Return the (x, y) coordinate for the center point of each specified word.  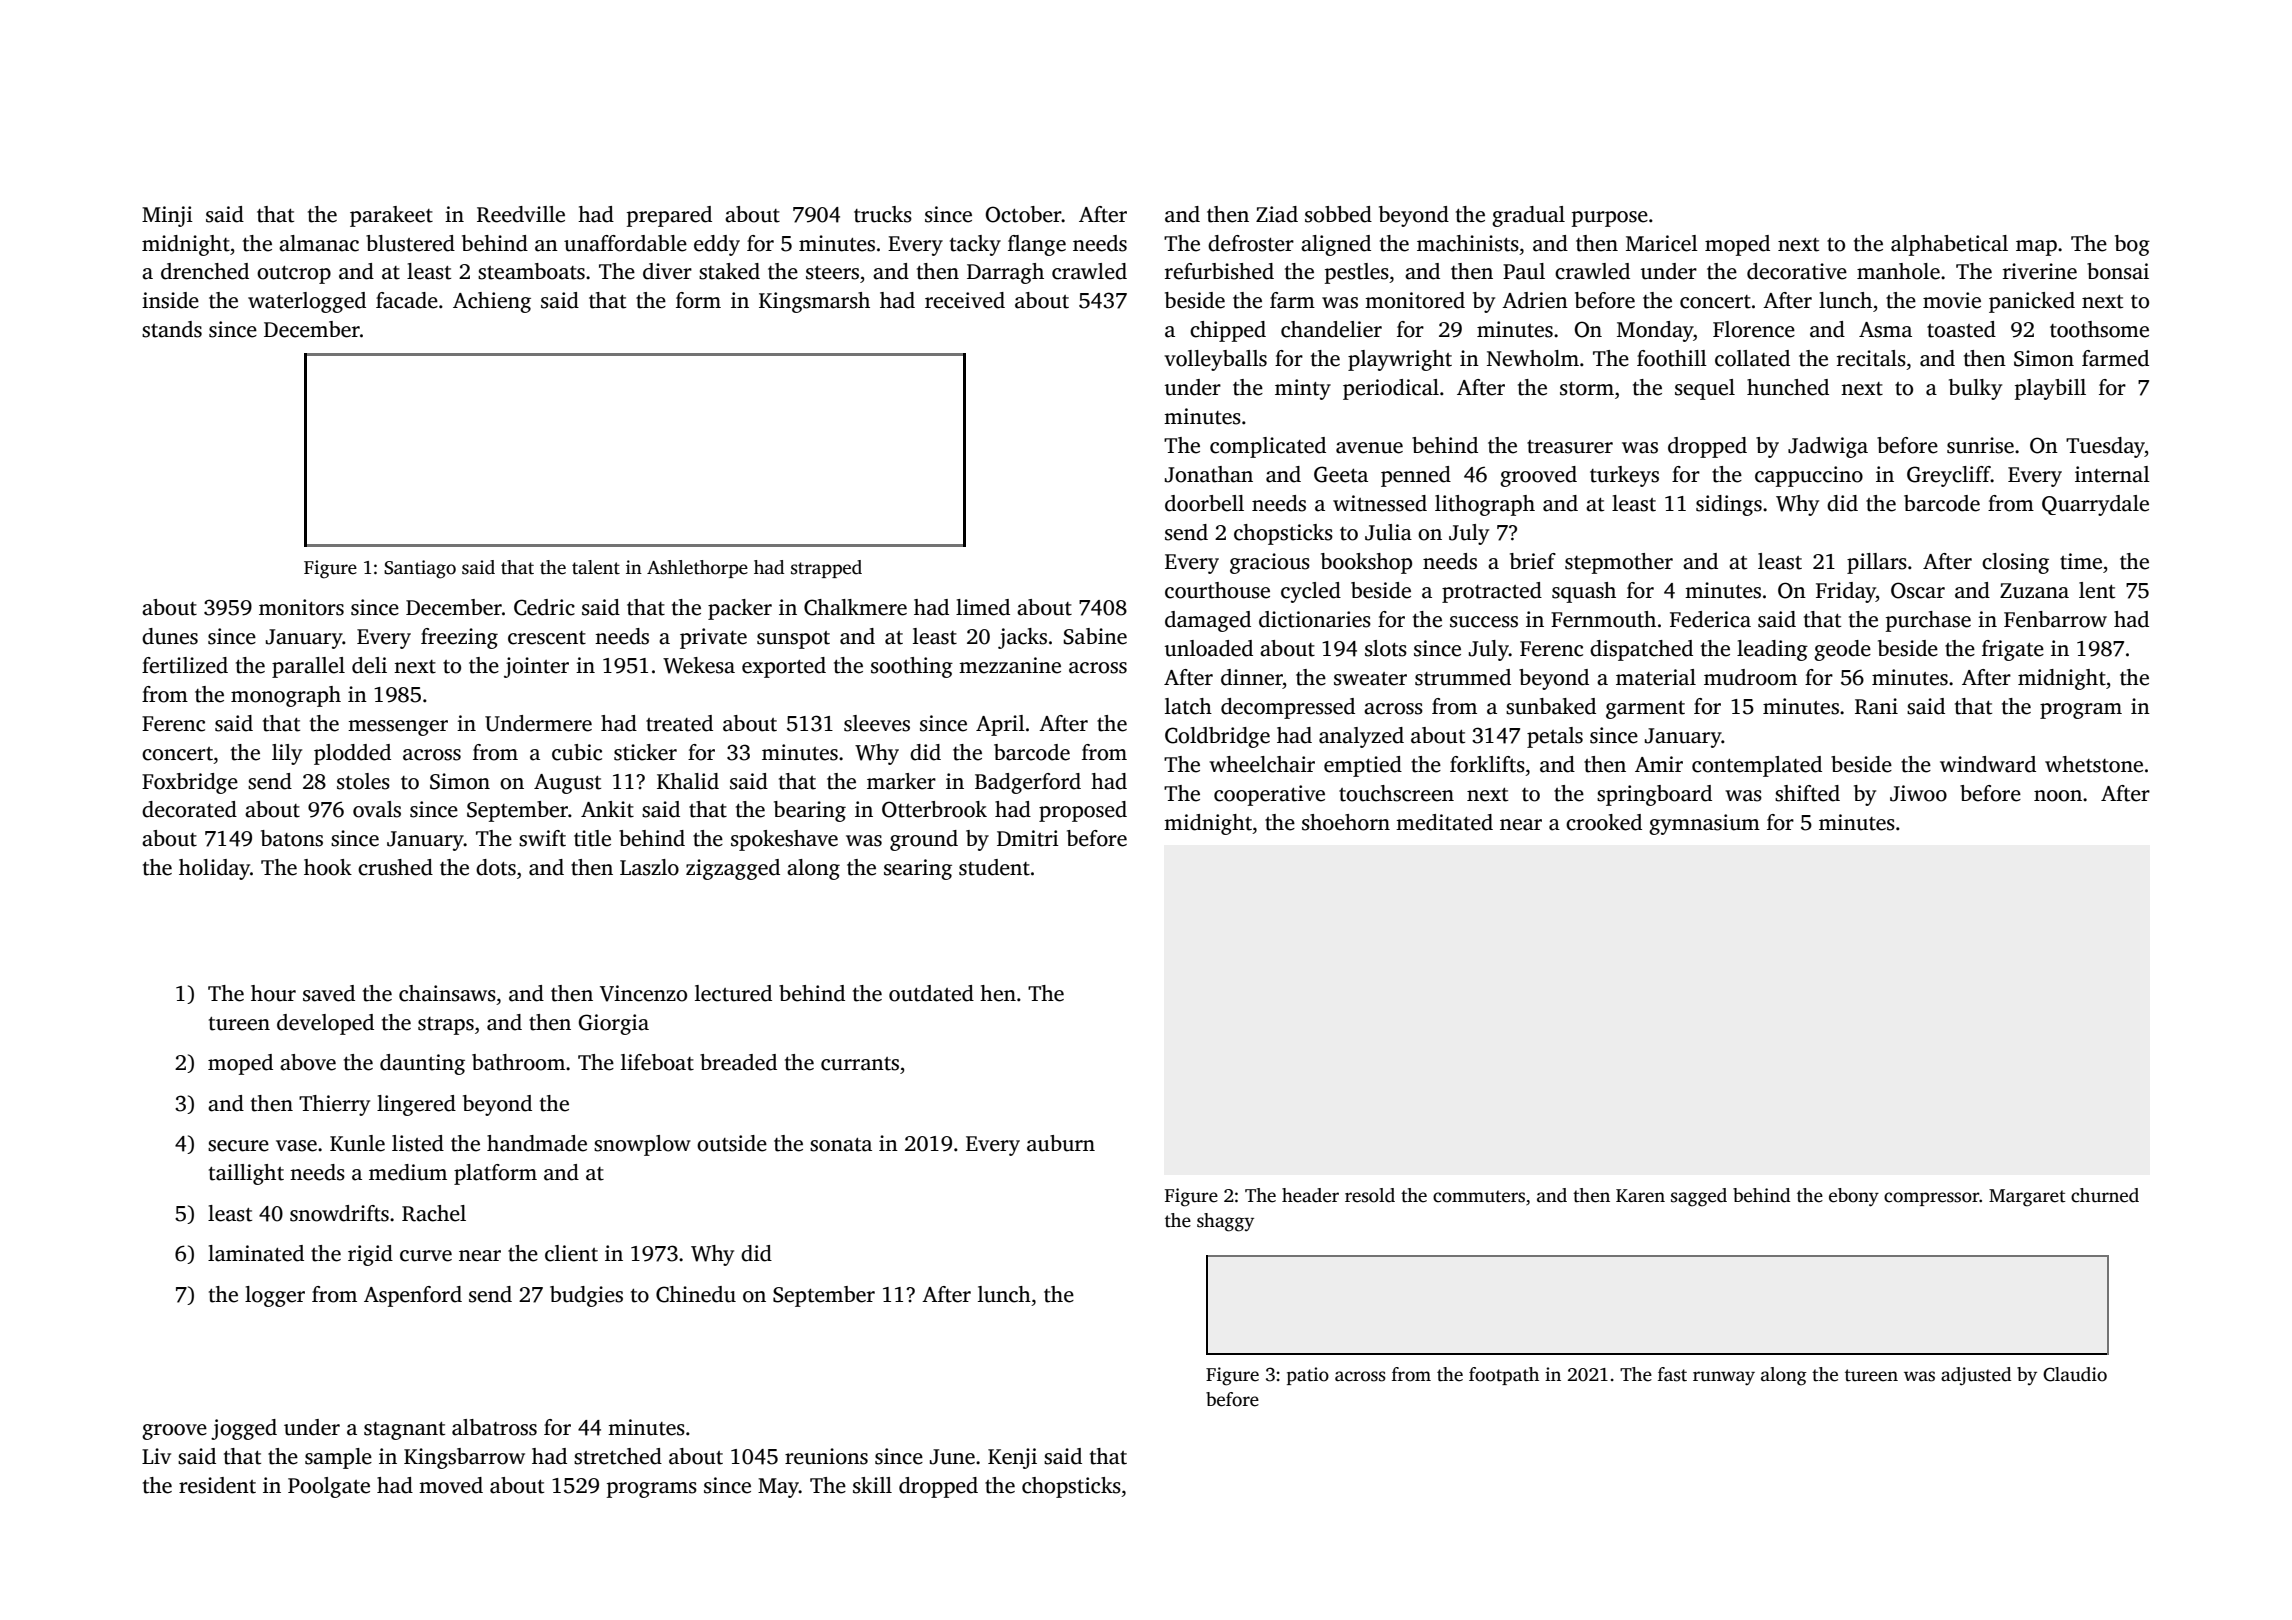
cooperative (1269, 795)
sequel (1705, 389)
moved (451, 1485)
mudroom (1750, 677)
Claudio (2075, 1374)
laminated (256, 1253)
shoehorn (1346, 822)
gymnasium (1704, 824)
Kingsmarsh (814, 302)
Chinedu (696, 1294)
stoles (363, 781)
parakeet (391, 216)
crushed (395, 867)
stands (172, 329)
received (965, 300)
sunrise (1980, 445)
